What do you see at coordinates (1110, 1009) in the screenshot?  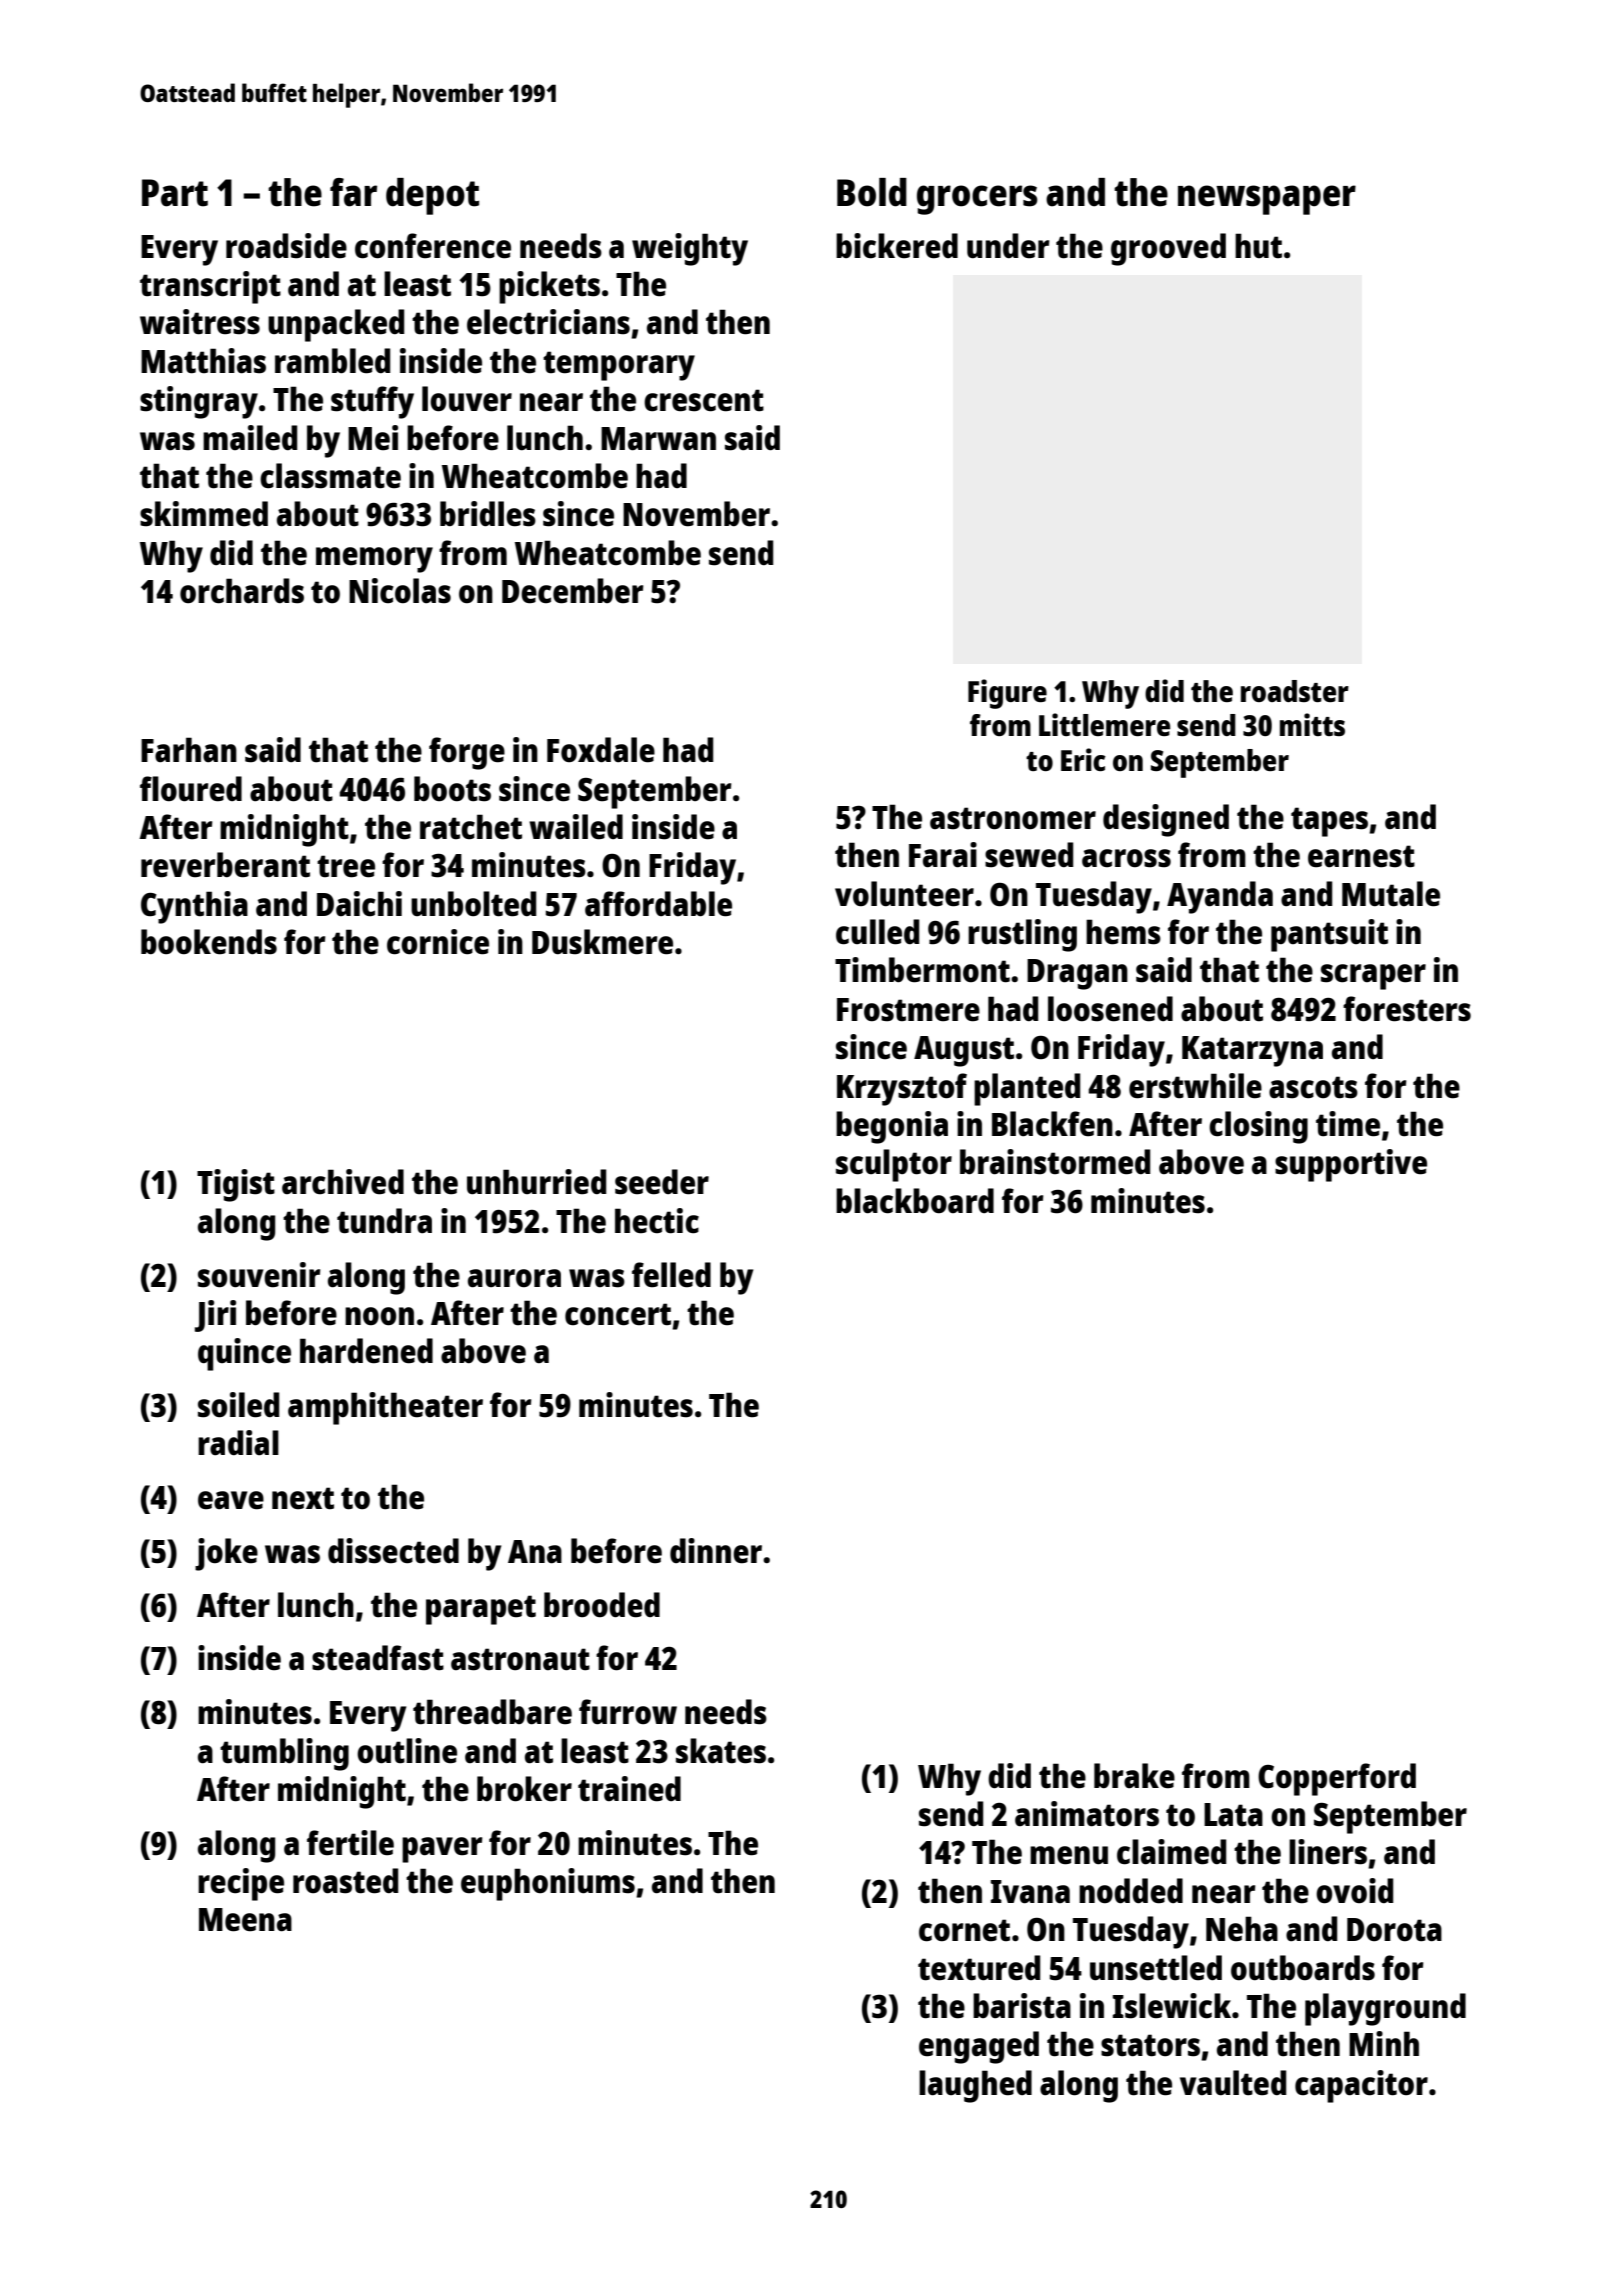 I see `loosened` at bounding box center [1110, 1009].
